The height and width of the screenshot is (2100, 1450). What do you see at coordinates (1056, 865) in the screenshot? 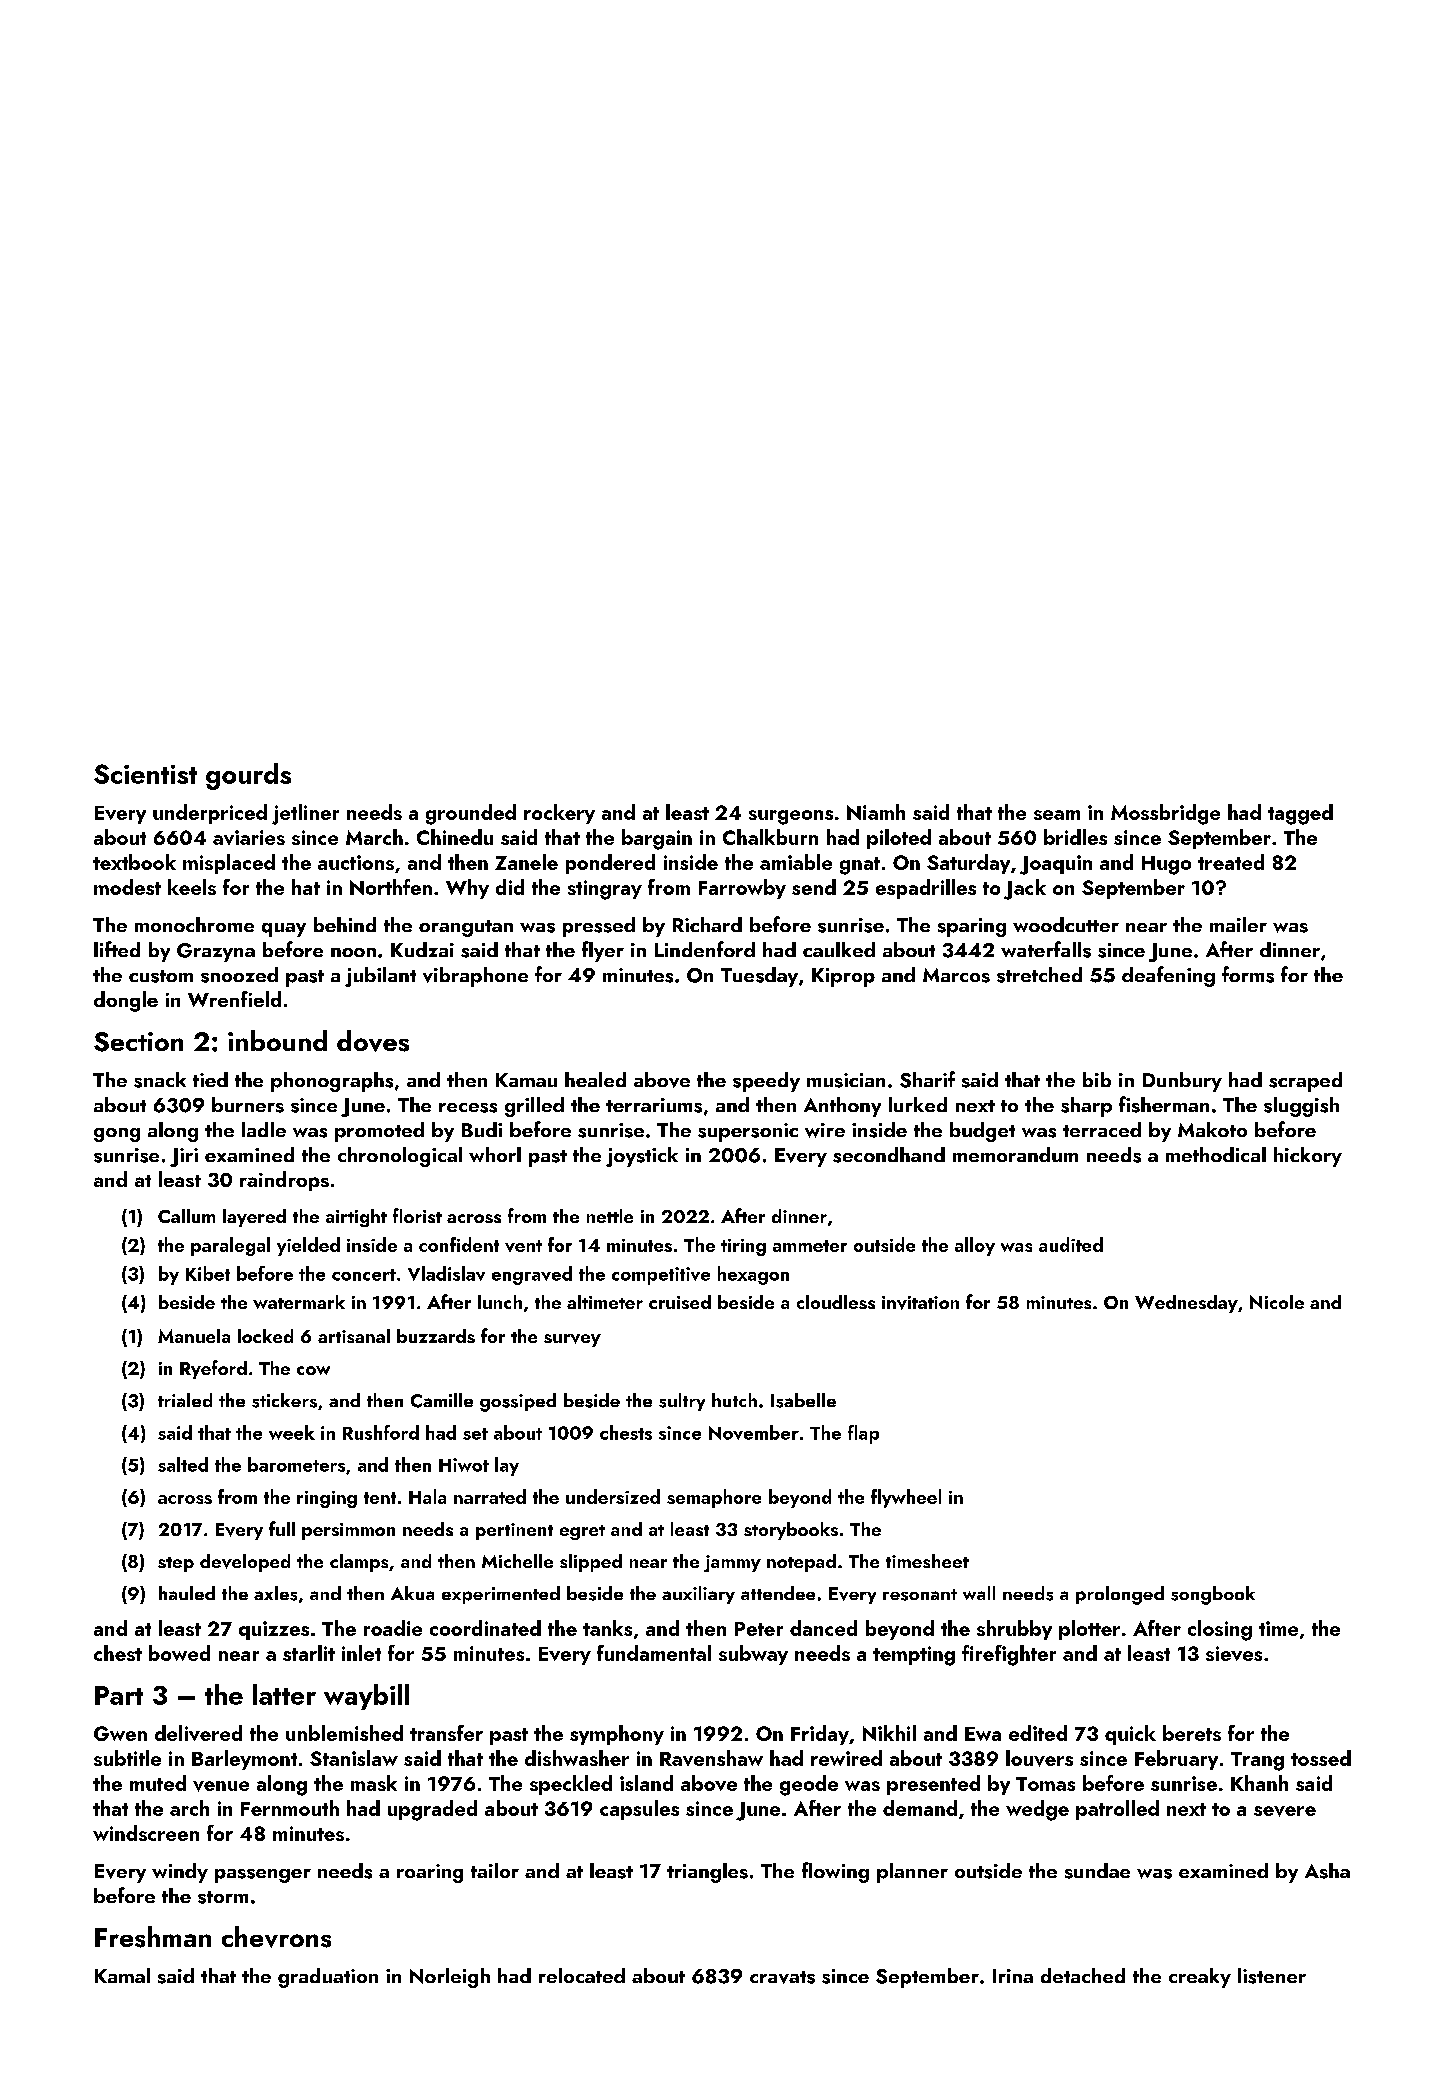
I see `Joaquin` at bounding box center [1056, 865].
